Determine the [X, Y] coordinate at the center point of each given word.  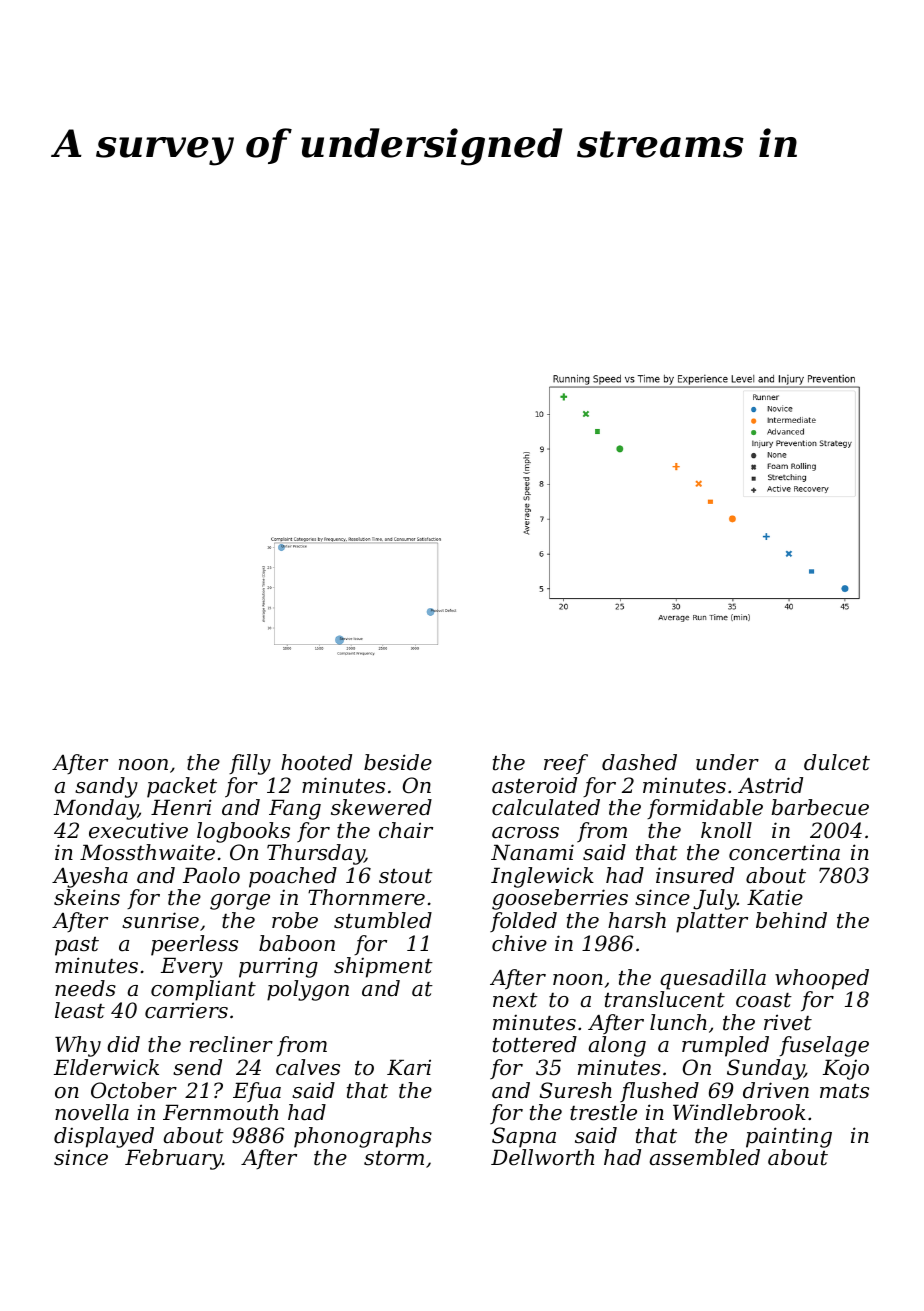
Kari [409, 1067]
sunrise [160, 920]
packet [182, 787]
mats [844, 1091]
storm [394, 1158]
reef [566, 764]
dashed [639, 762]
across [525, 833]
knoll [726, 830]
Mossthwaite [147, 852]
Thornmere [366, 897]
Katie [775, 897]
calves [308, 1067]
